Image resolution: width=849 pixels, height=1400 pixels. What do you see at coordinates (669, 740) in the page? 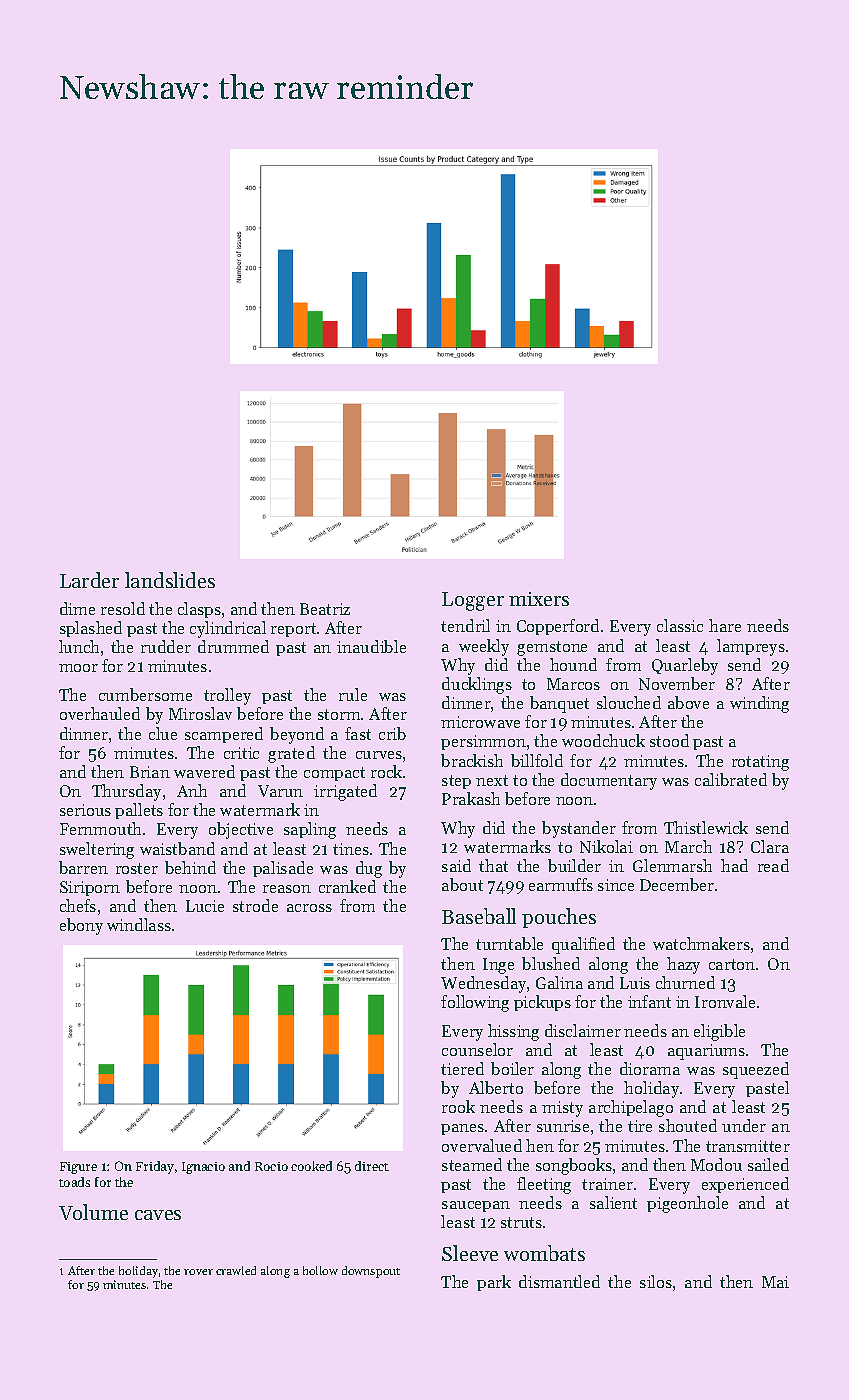
I see `stood` at bounding box center [669, 740].
